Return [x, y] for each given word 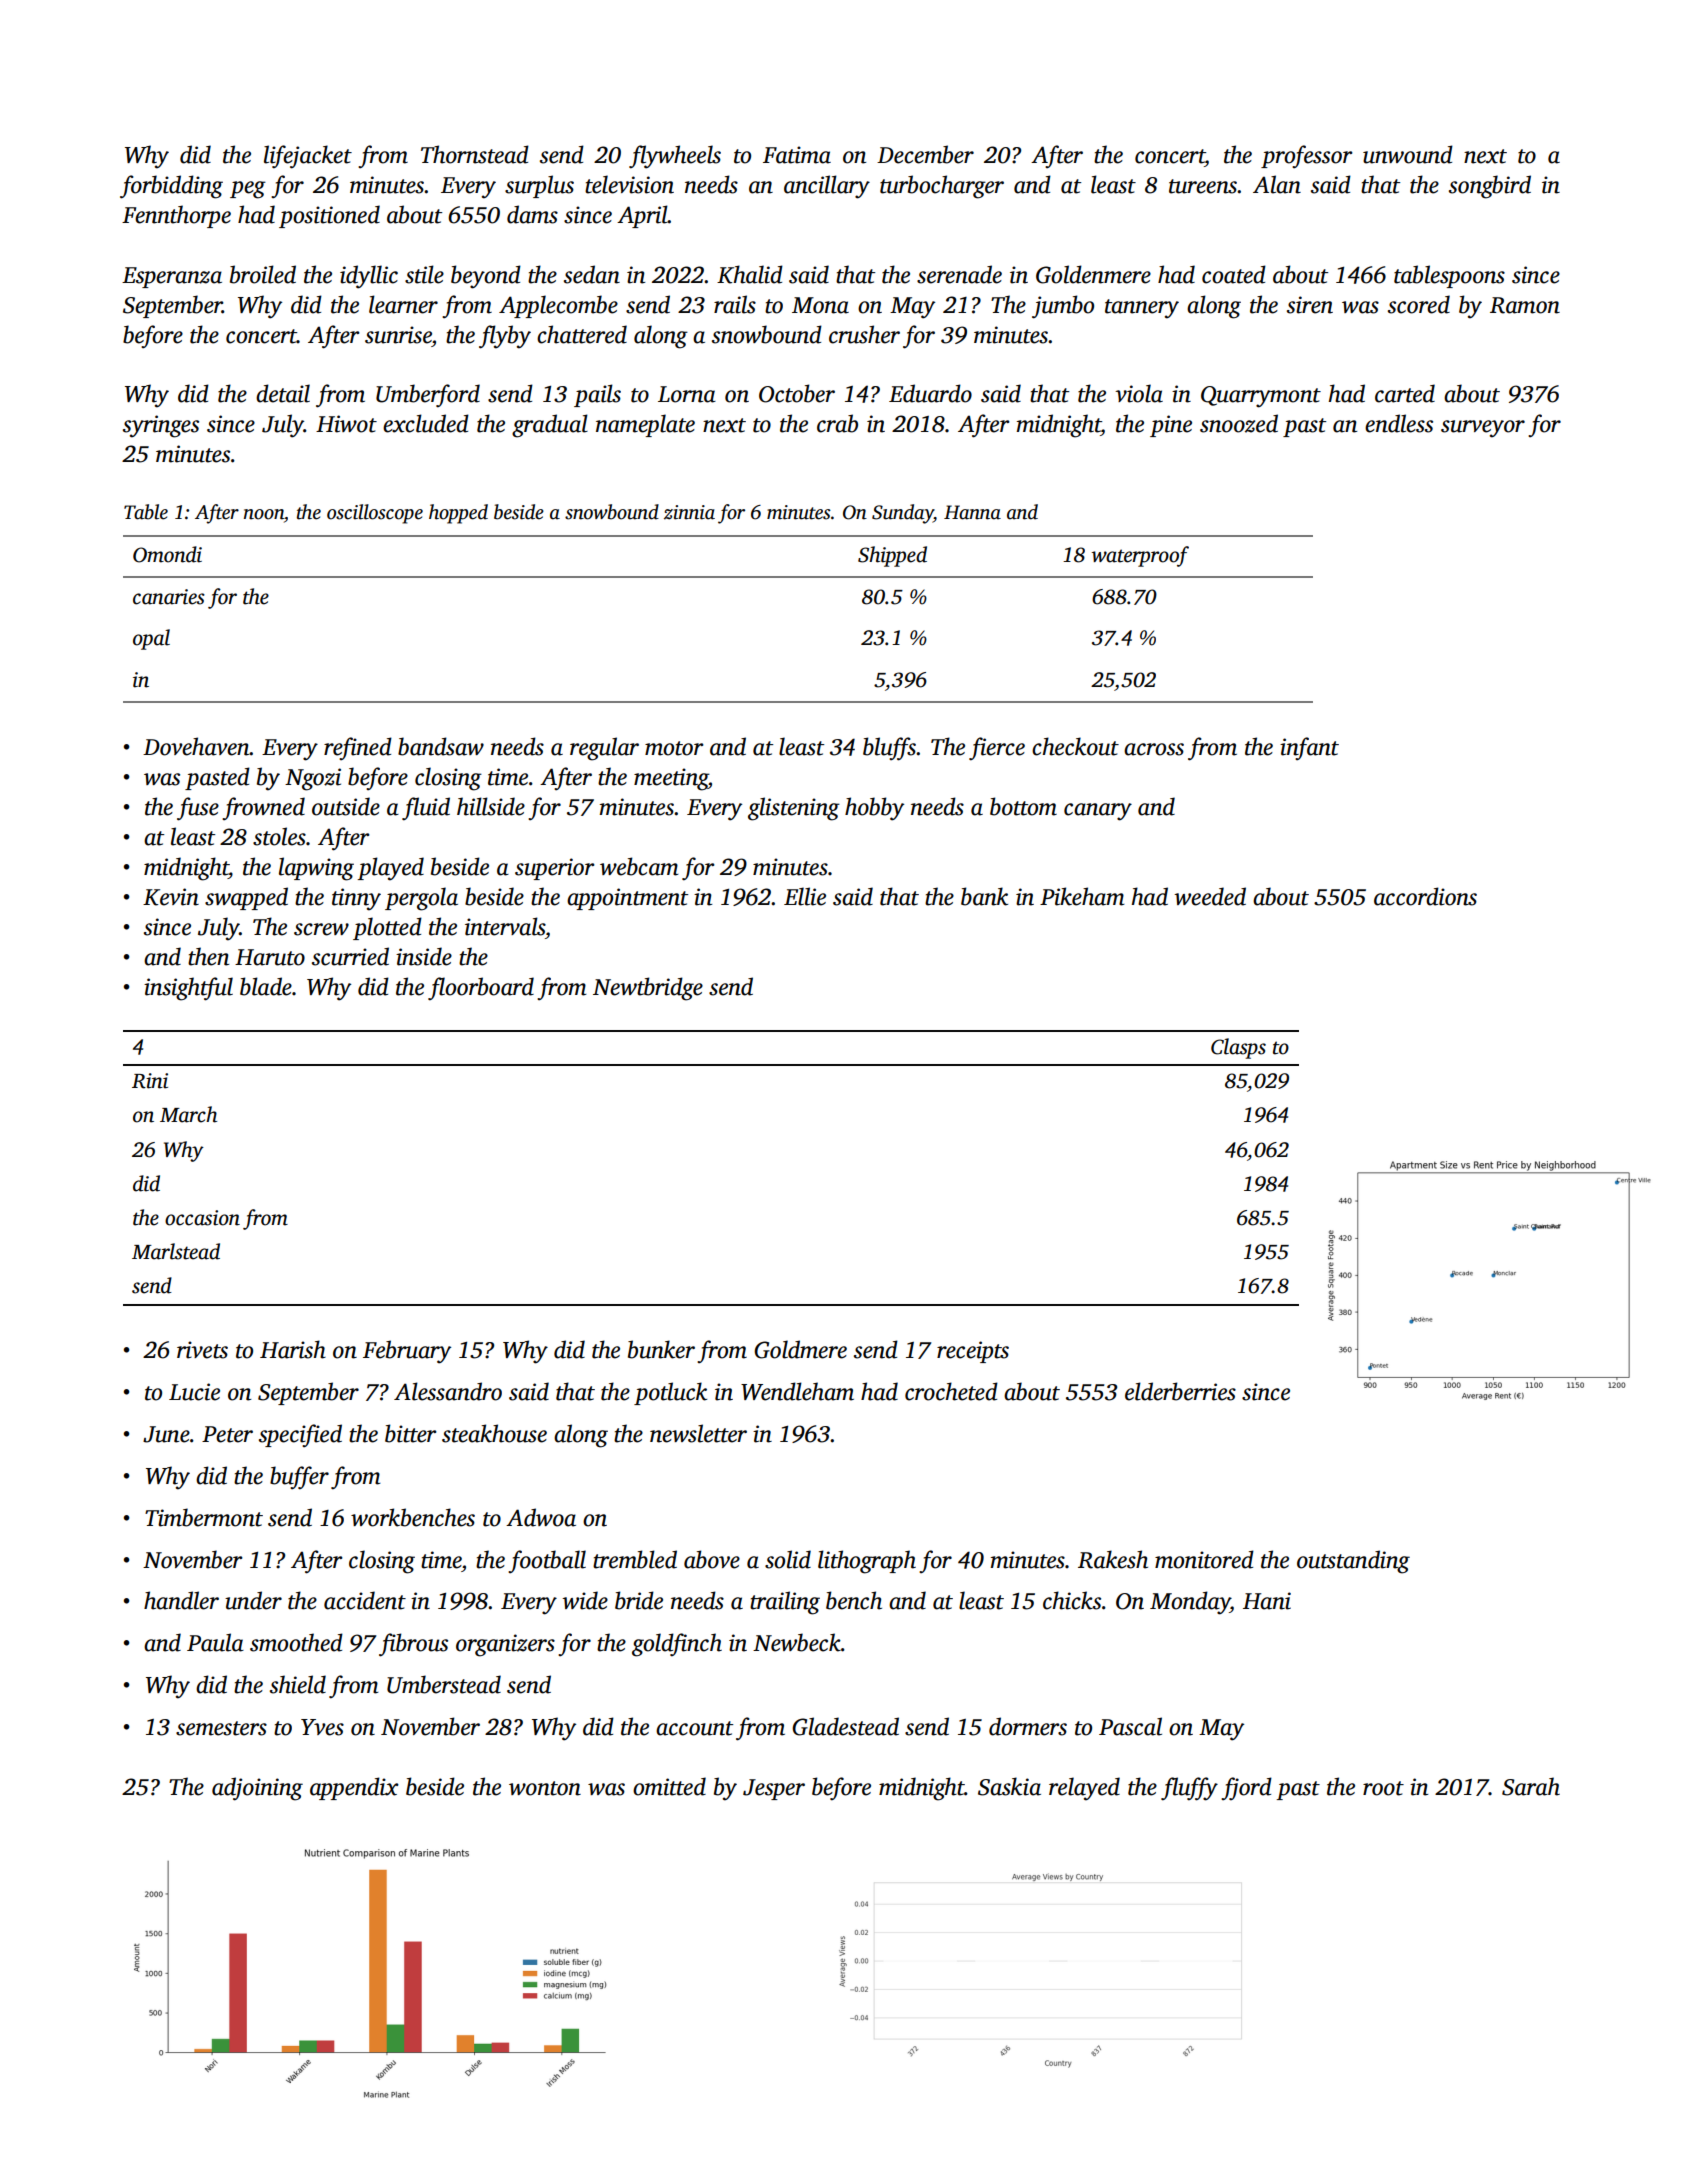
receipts [973, 1352]
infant [1309, 748]
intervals [505, 926]
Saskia [1009, 1786]
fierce [997, 749]
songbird [1490, 187]
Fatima [797, 155]
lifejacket [308, 157]
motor [674, 748]
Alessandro [448, 1391]
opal [151, 639]
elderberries [1180, 1391]
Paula [215, 1642]
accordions [1425, 896]
